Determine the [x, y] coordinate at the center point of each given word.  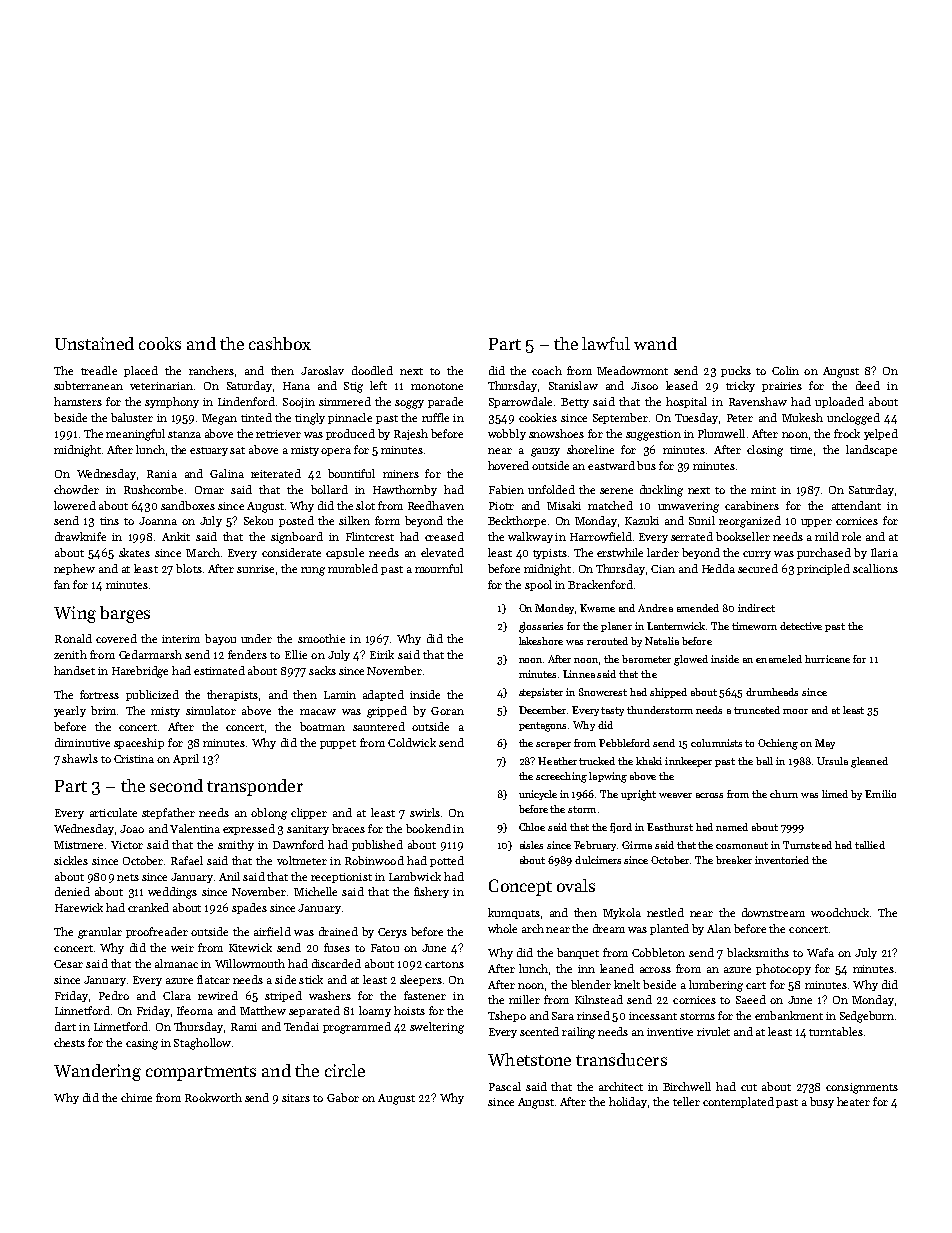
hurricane [827, 659]
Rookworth [213, 1097]
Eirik [382, 654]
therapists [232, 695]
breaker [734, 860]
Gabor [343, 1097]
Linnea [579, 674]
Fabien [506, 489]
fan [62, 584]
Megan [219, 419]
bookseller [743, 536]
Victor [127, 845]
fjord [621, 828]
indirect [756, 608]
